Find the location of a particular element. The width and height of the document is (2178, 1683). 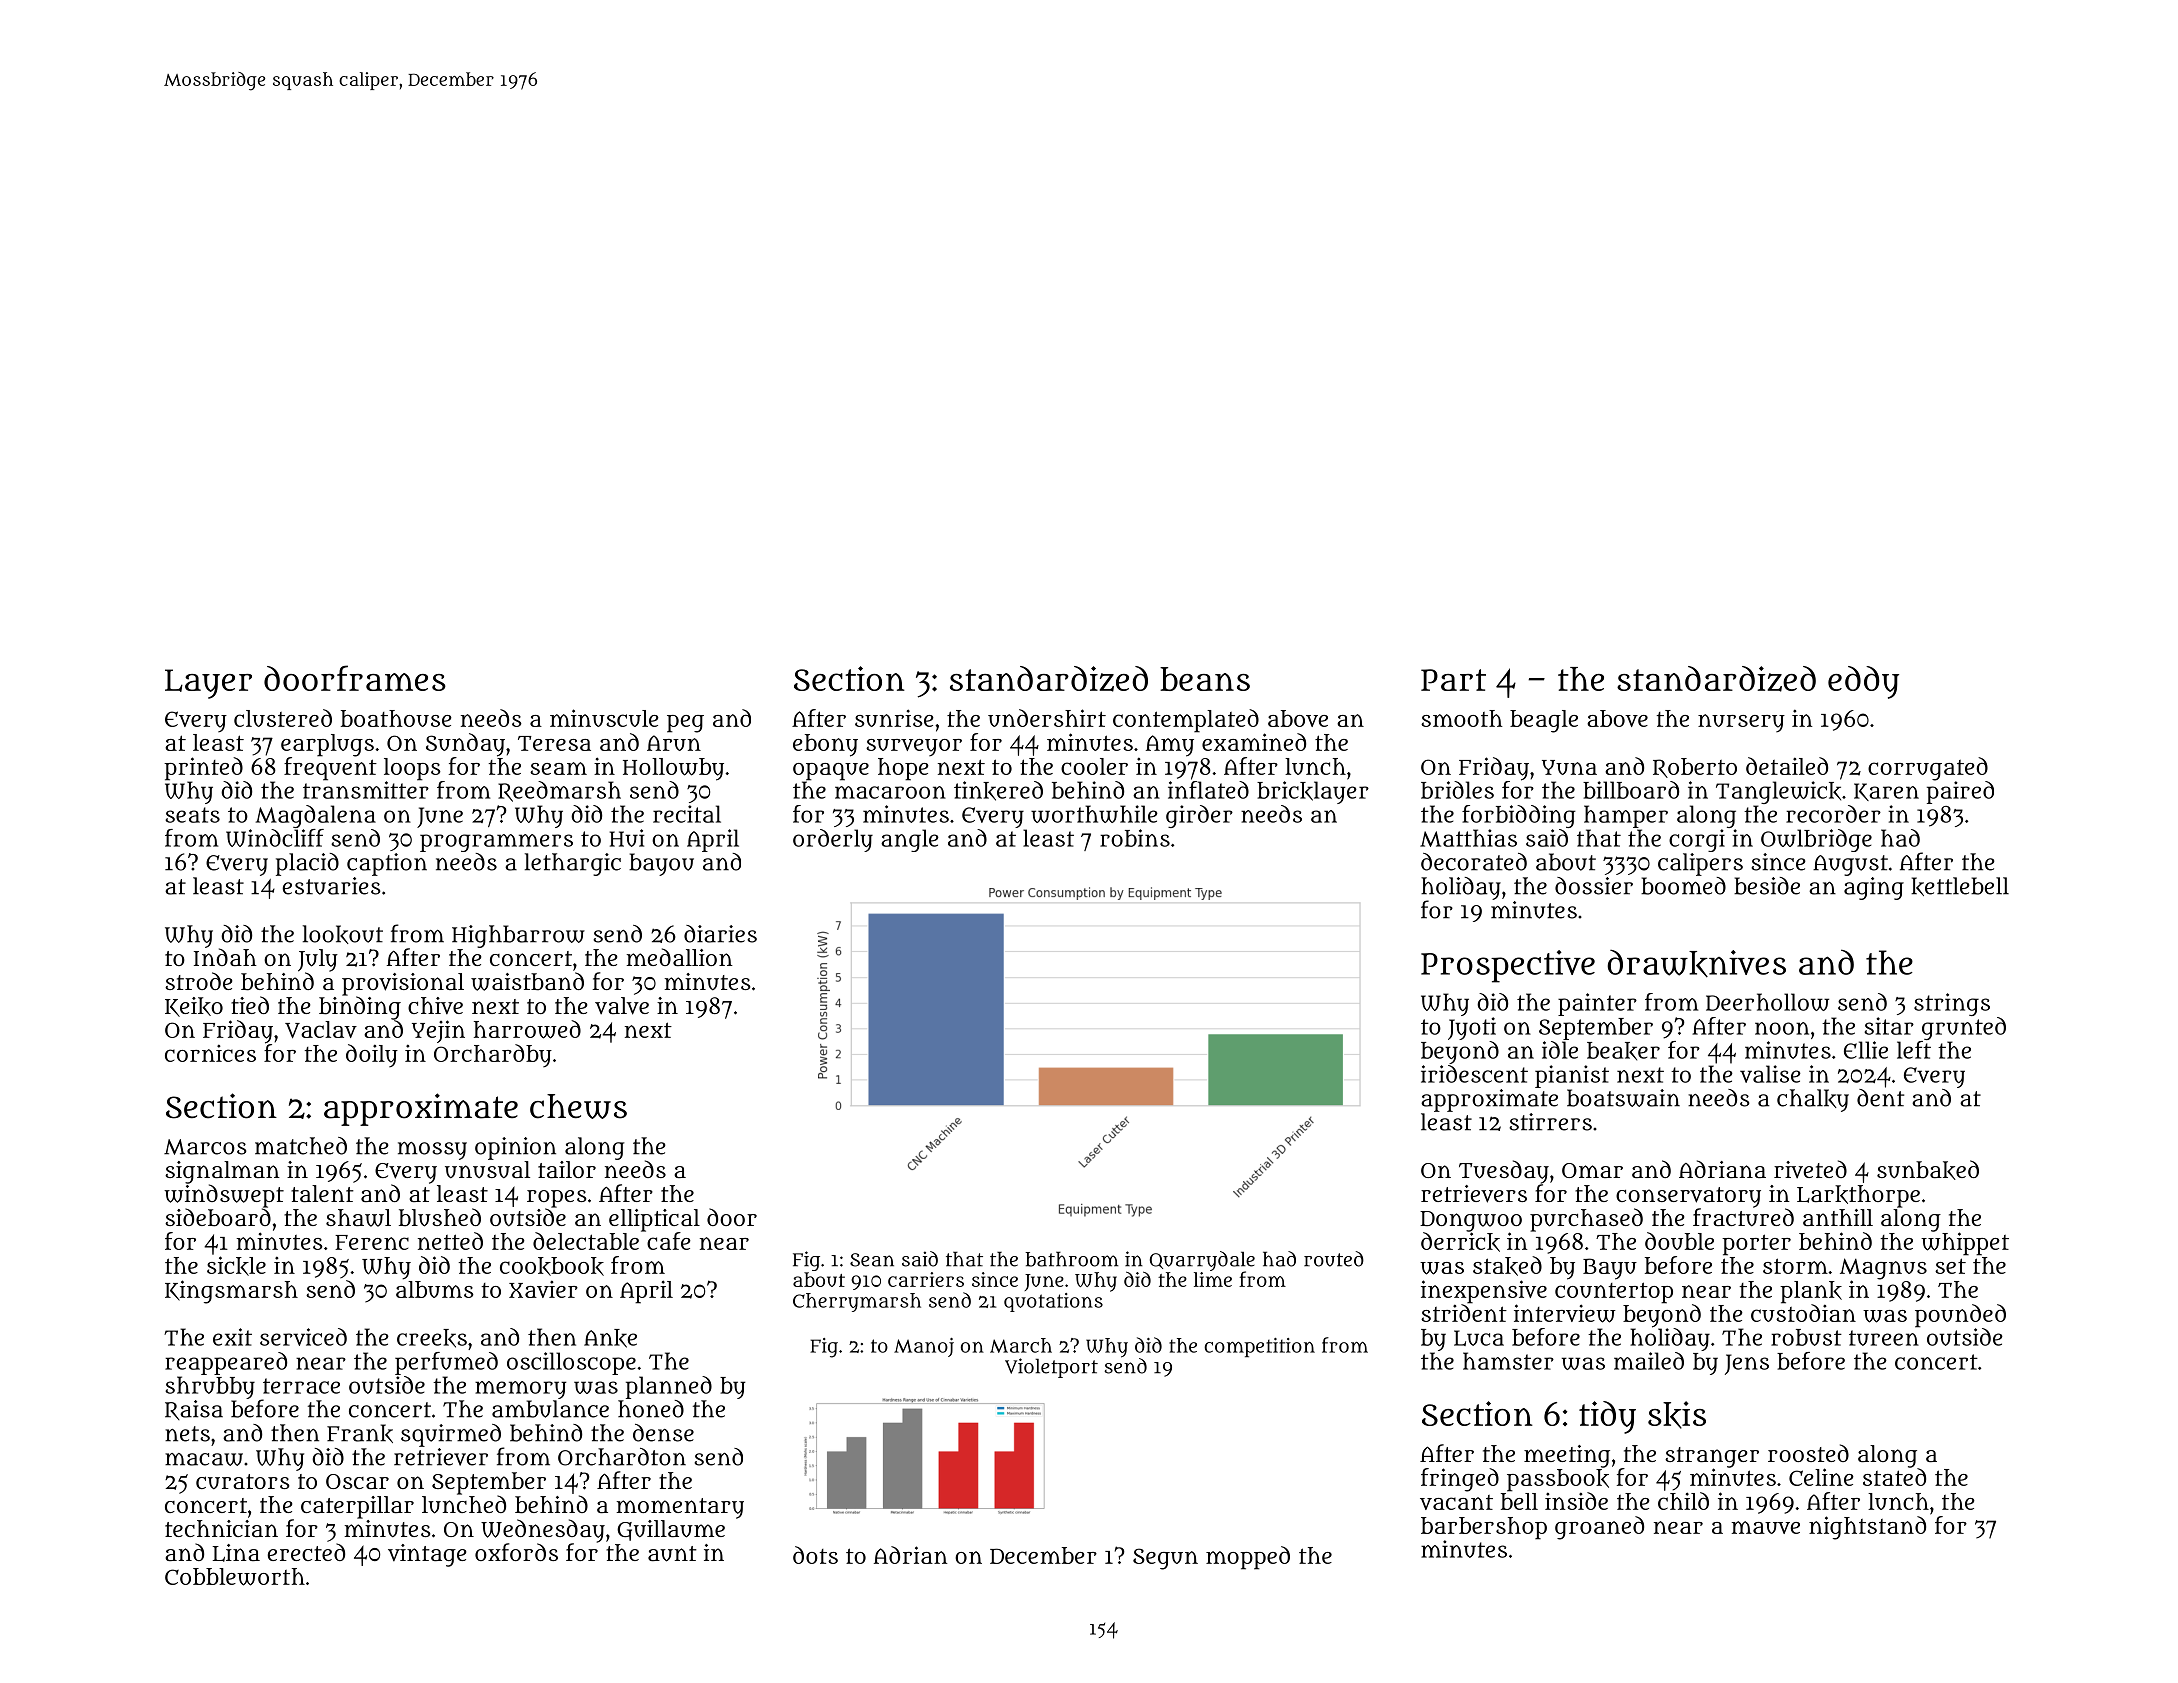

chews is located at coordinates (578, 1106).
